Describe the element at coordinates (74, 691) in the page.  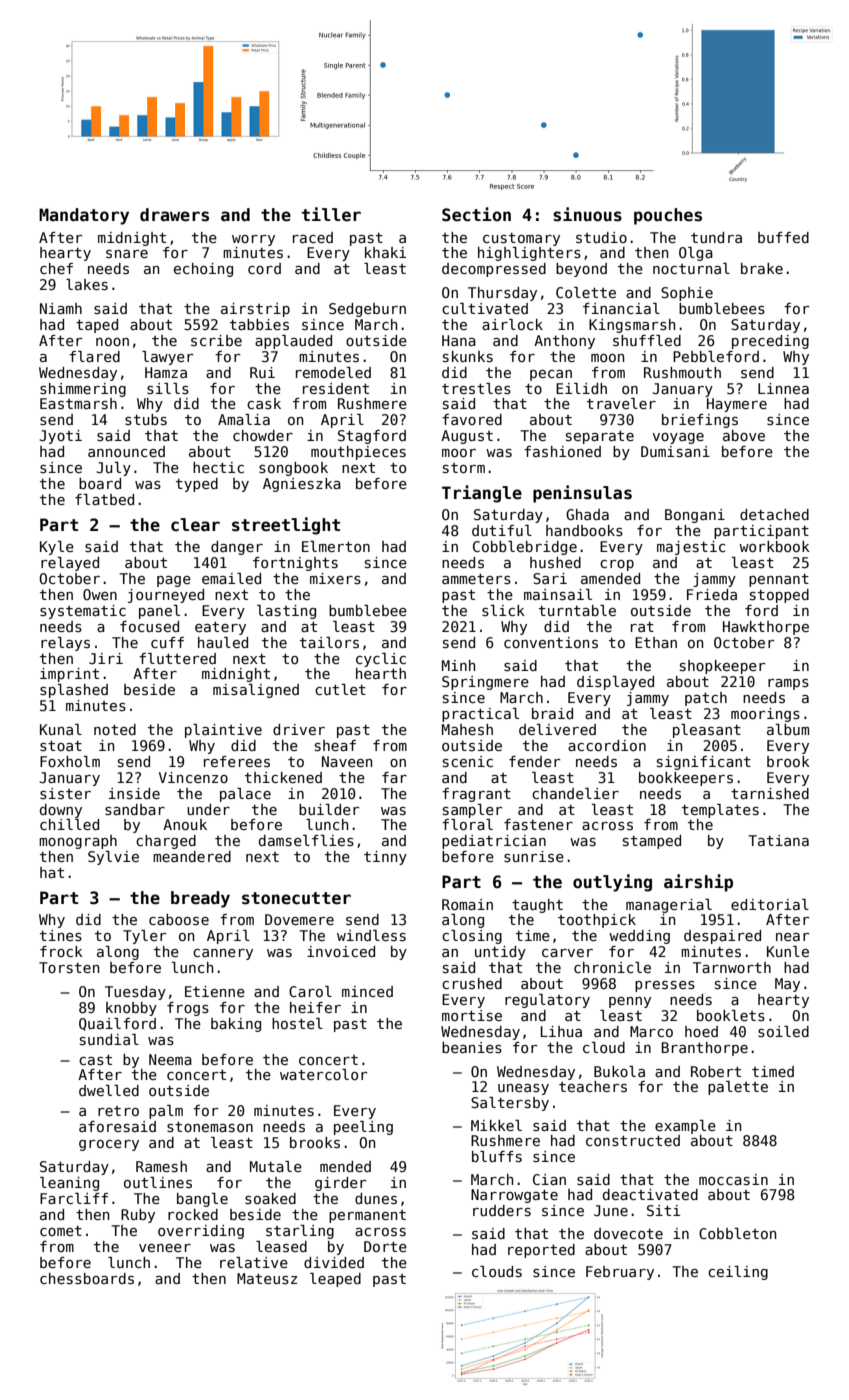
I see `splashed` at that location.
